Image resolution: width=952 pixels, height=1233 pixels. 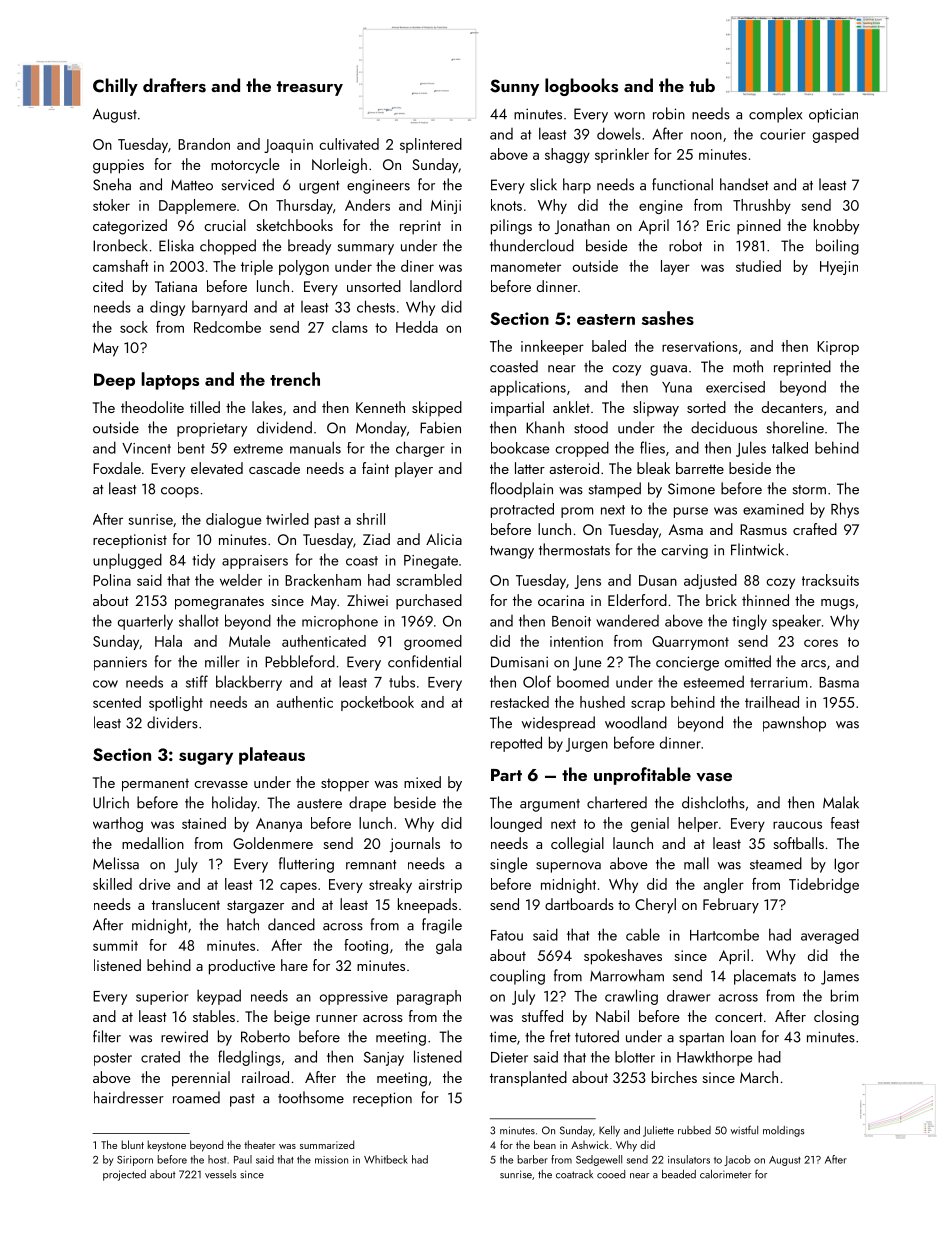 What do you see at coordinates (446, 207) in the screenshot?
I see `Minji` at bounding box center [446, 207].
